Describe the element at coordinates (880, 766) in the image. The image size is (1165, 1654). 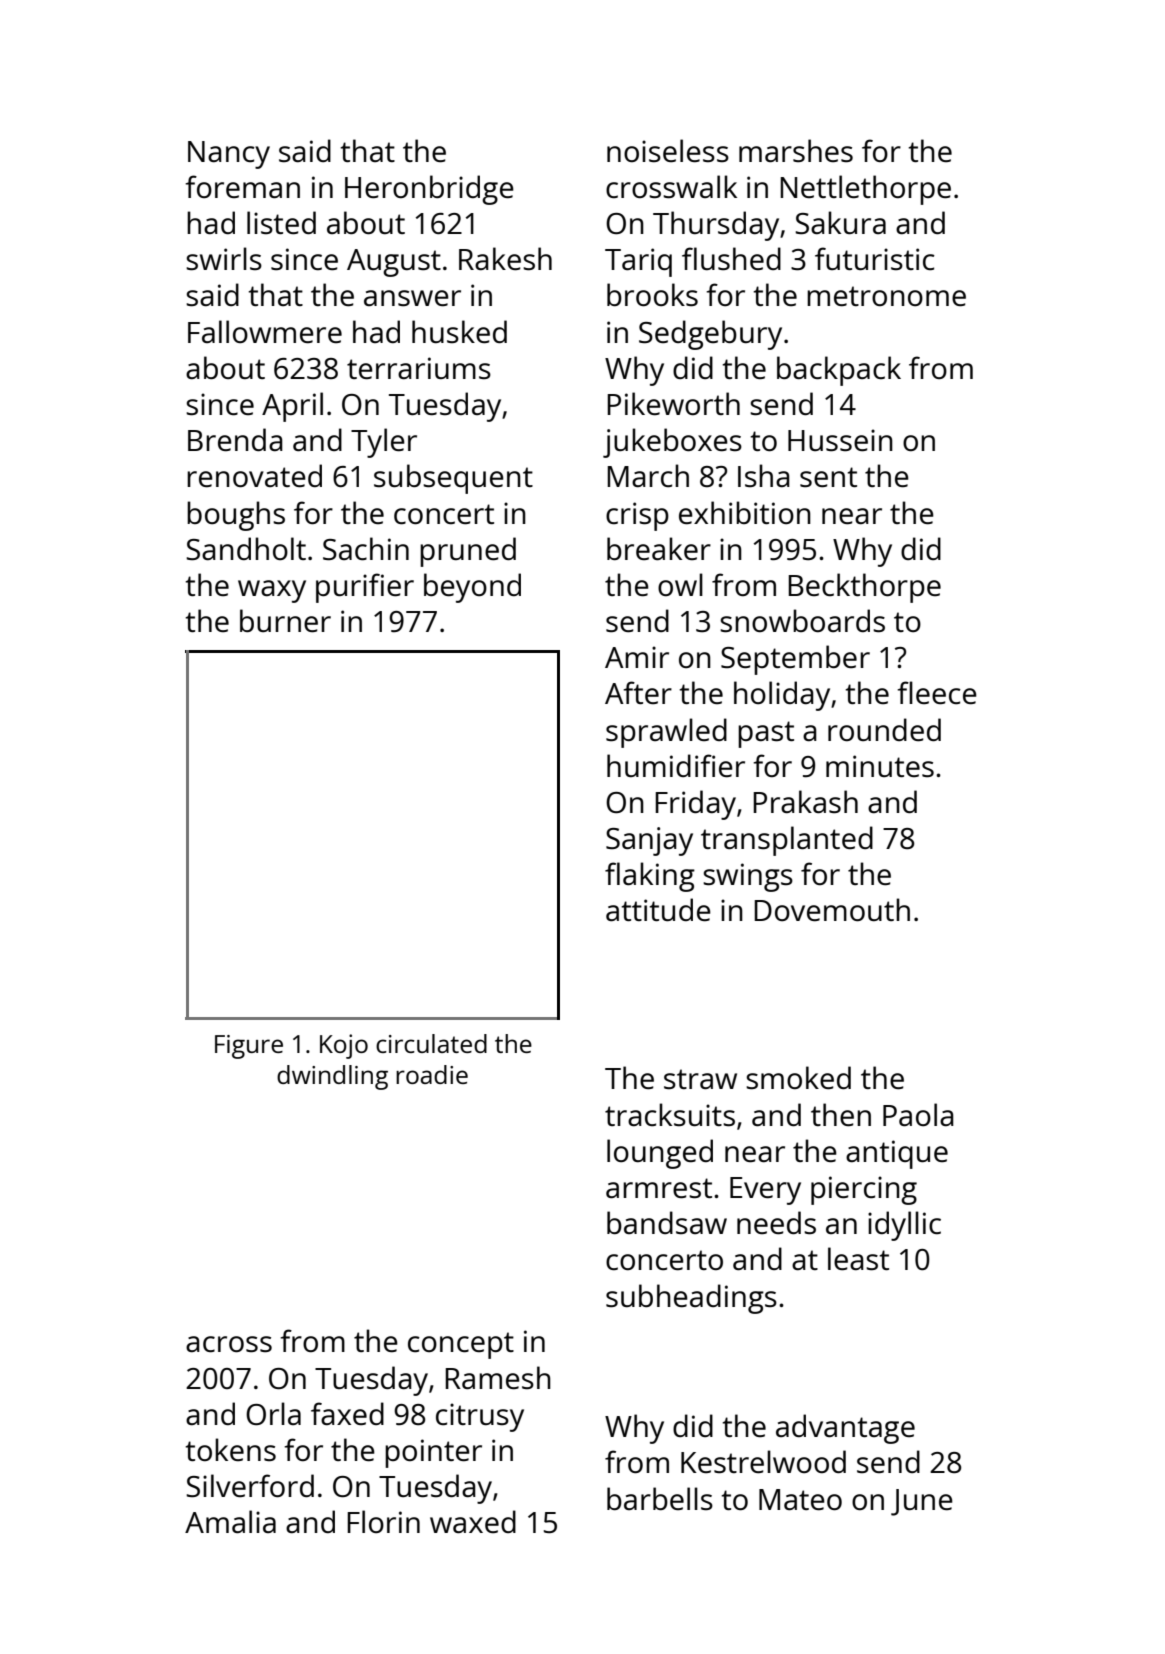
I see `minutes` at that location.
